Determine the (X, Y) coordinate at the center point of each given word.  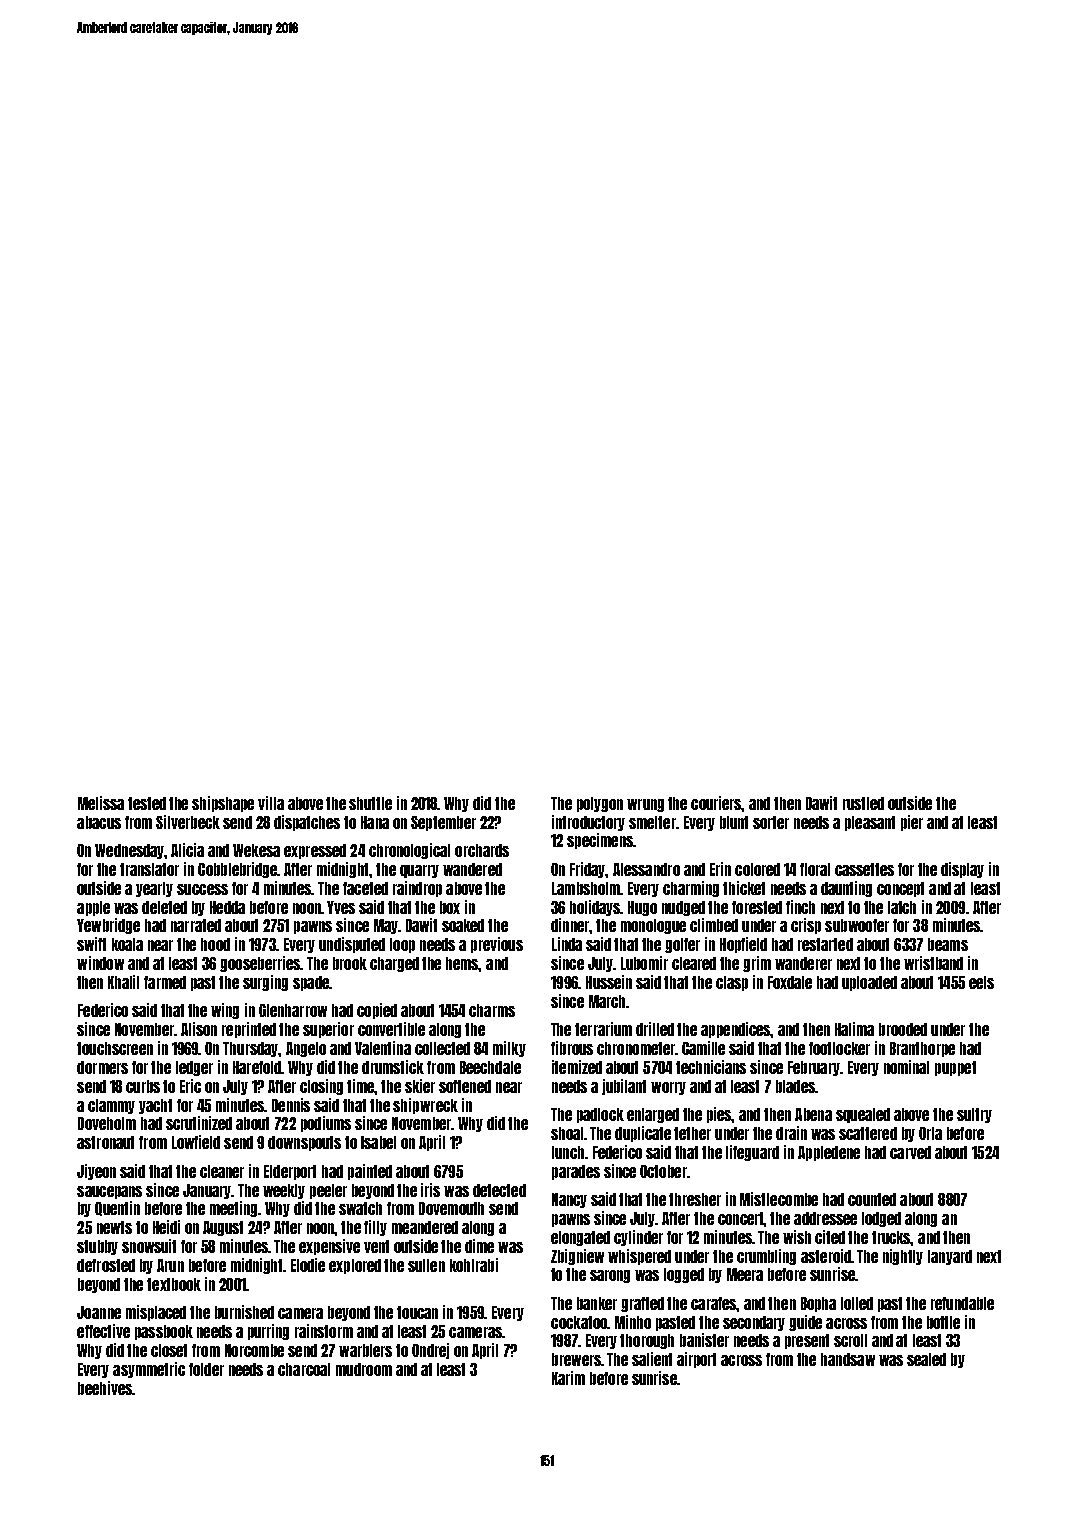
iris (430, 1190)
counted (872, 1199)
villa (271, 803)
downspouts (304, 1143)
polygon (600, 804)
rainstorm (324, 1331)
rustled (863, 803)
